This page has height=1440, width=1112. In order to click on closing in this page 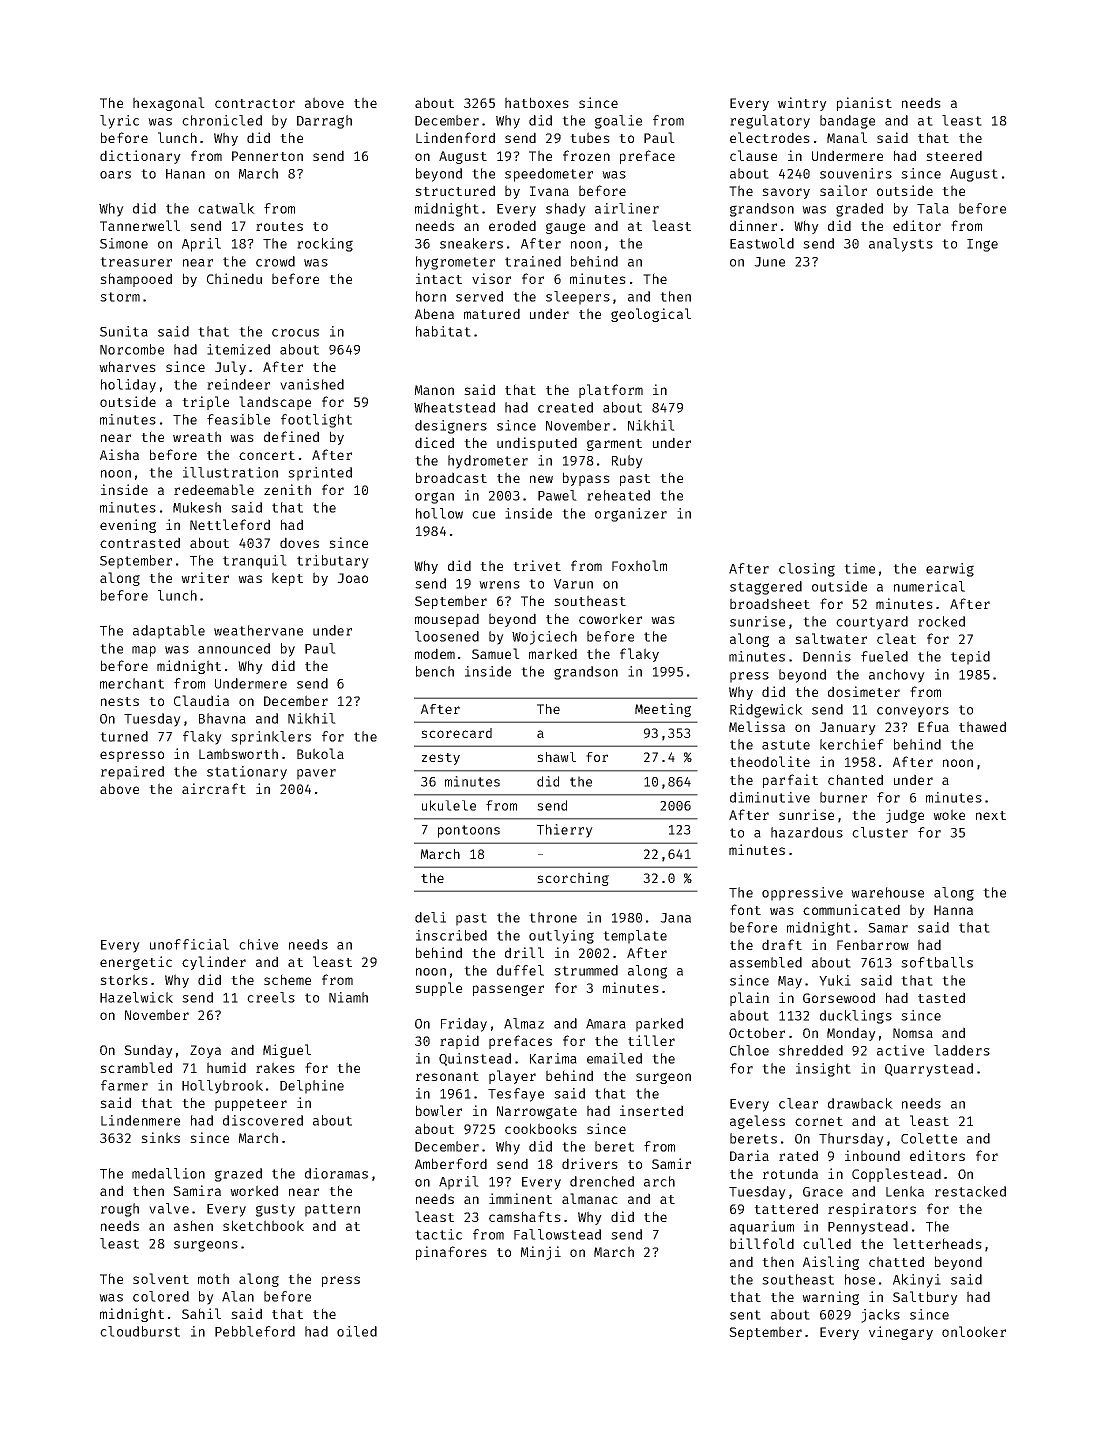, I will do `click(807, 570)`.
